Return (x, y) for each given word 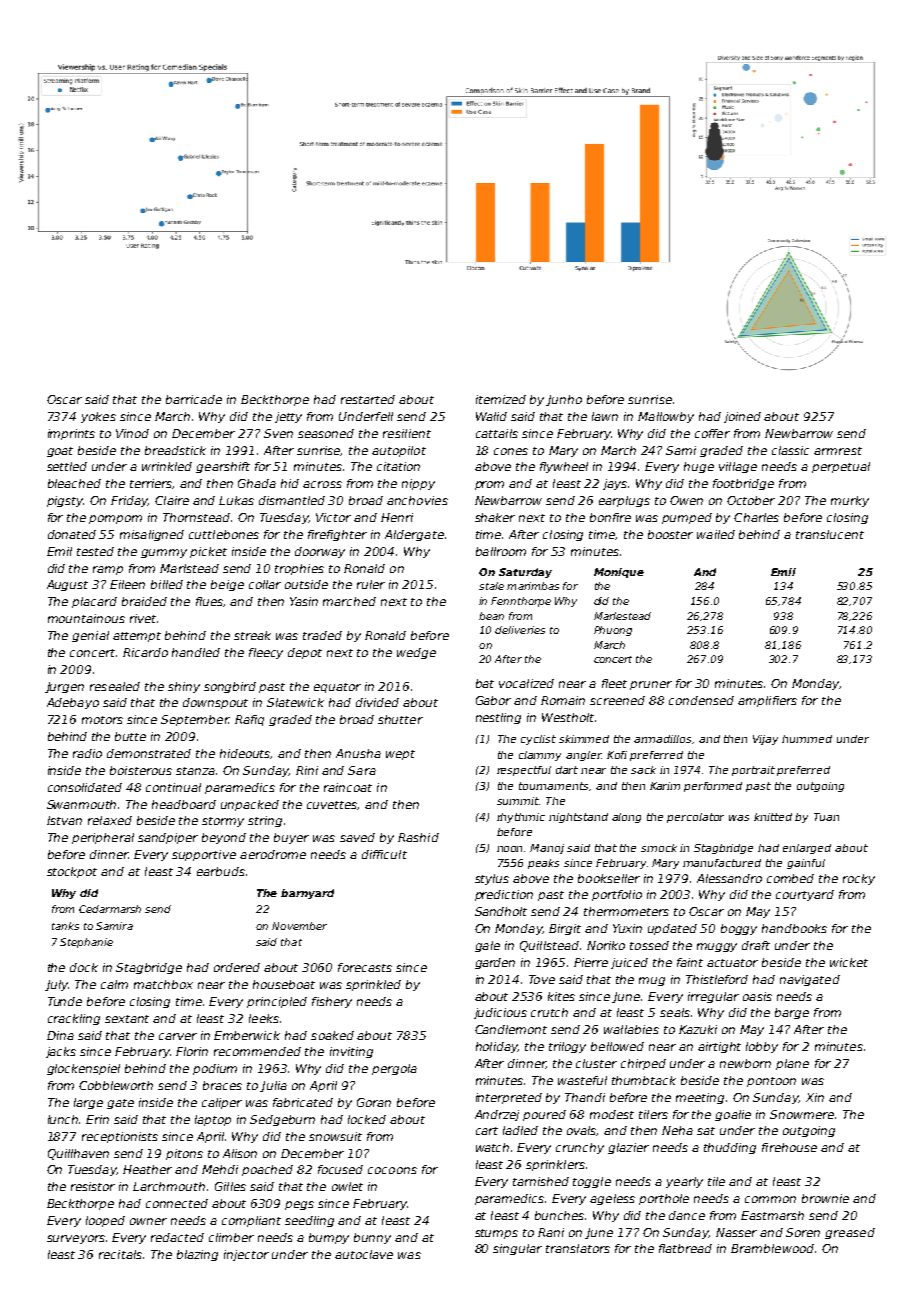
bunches (560, 1215)
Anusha (358, 753)
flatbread (685, 1248)
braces (222, 1085)
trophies (299, 569)
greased (850, 1233)
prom (489, 485)
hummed (807, 739)
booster (670, 534)
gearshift (223, 467)
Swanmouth (81, 804)
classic (790, 450)
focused (340, 1169)
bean (491, 616)
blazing (197, 1255)
